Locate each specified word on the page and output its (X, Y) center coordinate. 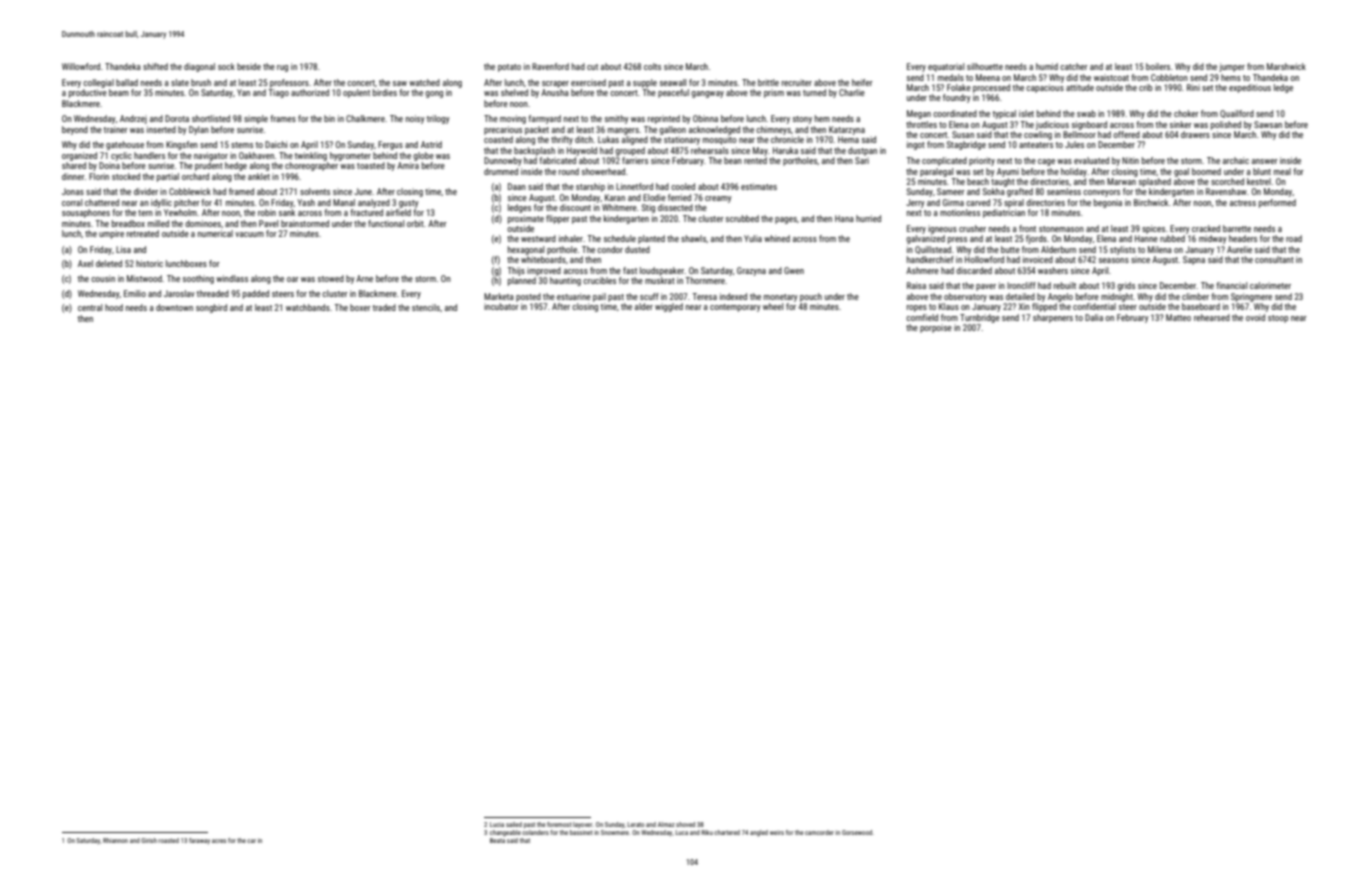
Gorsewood (857, 832)
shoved (685, 824)
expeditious (1250, 88)
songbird (211, 308)
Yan (243, 92)
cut (592, 67)
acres (219, 841)
